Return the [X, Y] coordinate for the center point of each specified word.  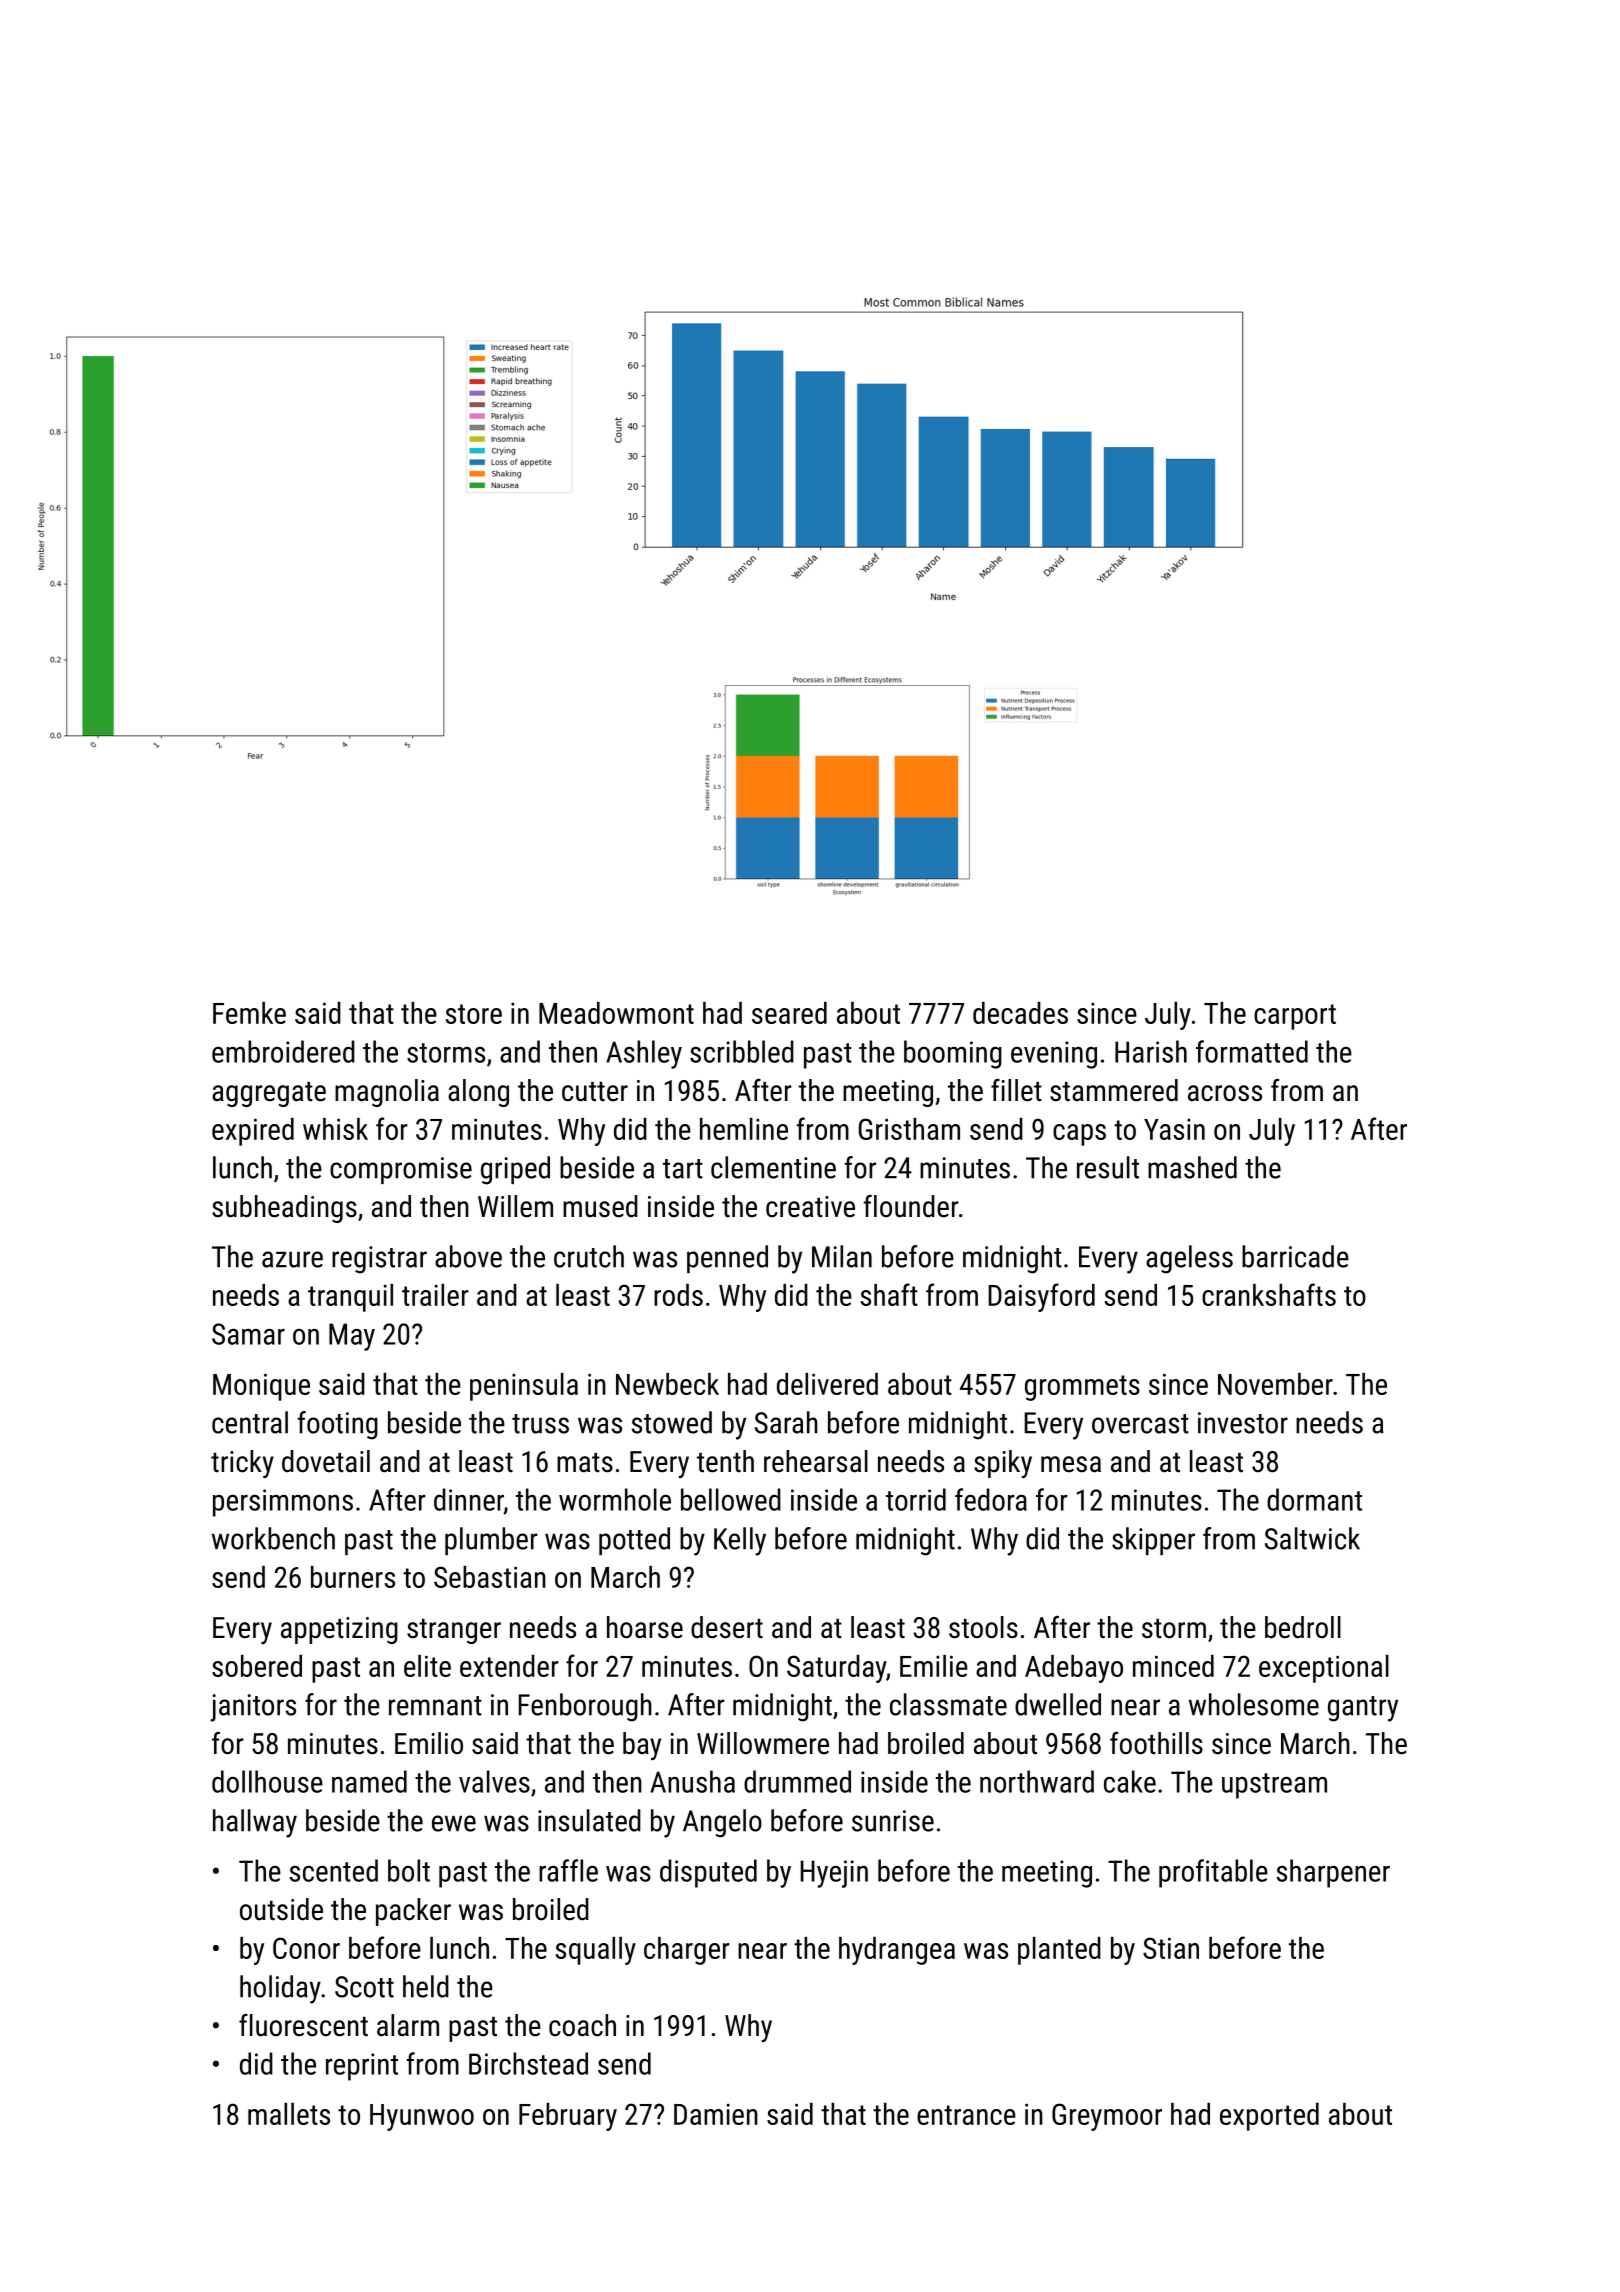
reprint [362, 2067]
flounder [911, 1206]
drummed [797, 1781]
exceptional [1324, 1669]
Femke [249, 1013]
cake [1130, 1781]
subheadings [284, 1209]
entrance [966, 2115]
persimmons [283, 1503]
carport [1295, 1017]
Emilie [934, 1666]
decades [1020, 1013]
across [1225, 1093]
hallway [255, 1823]
